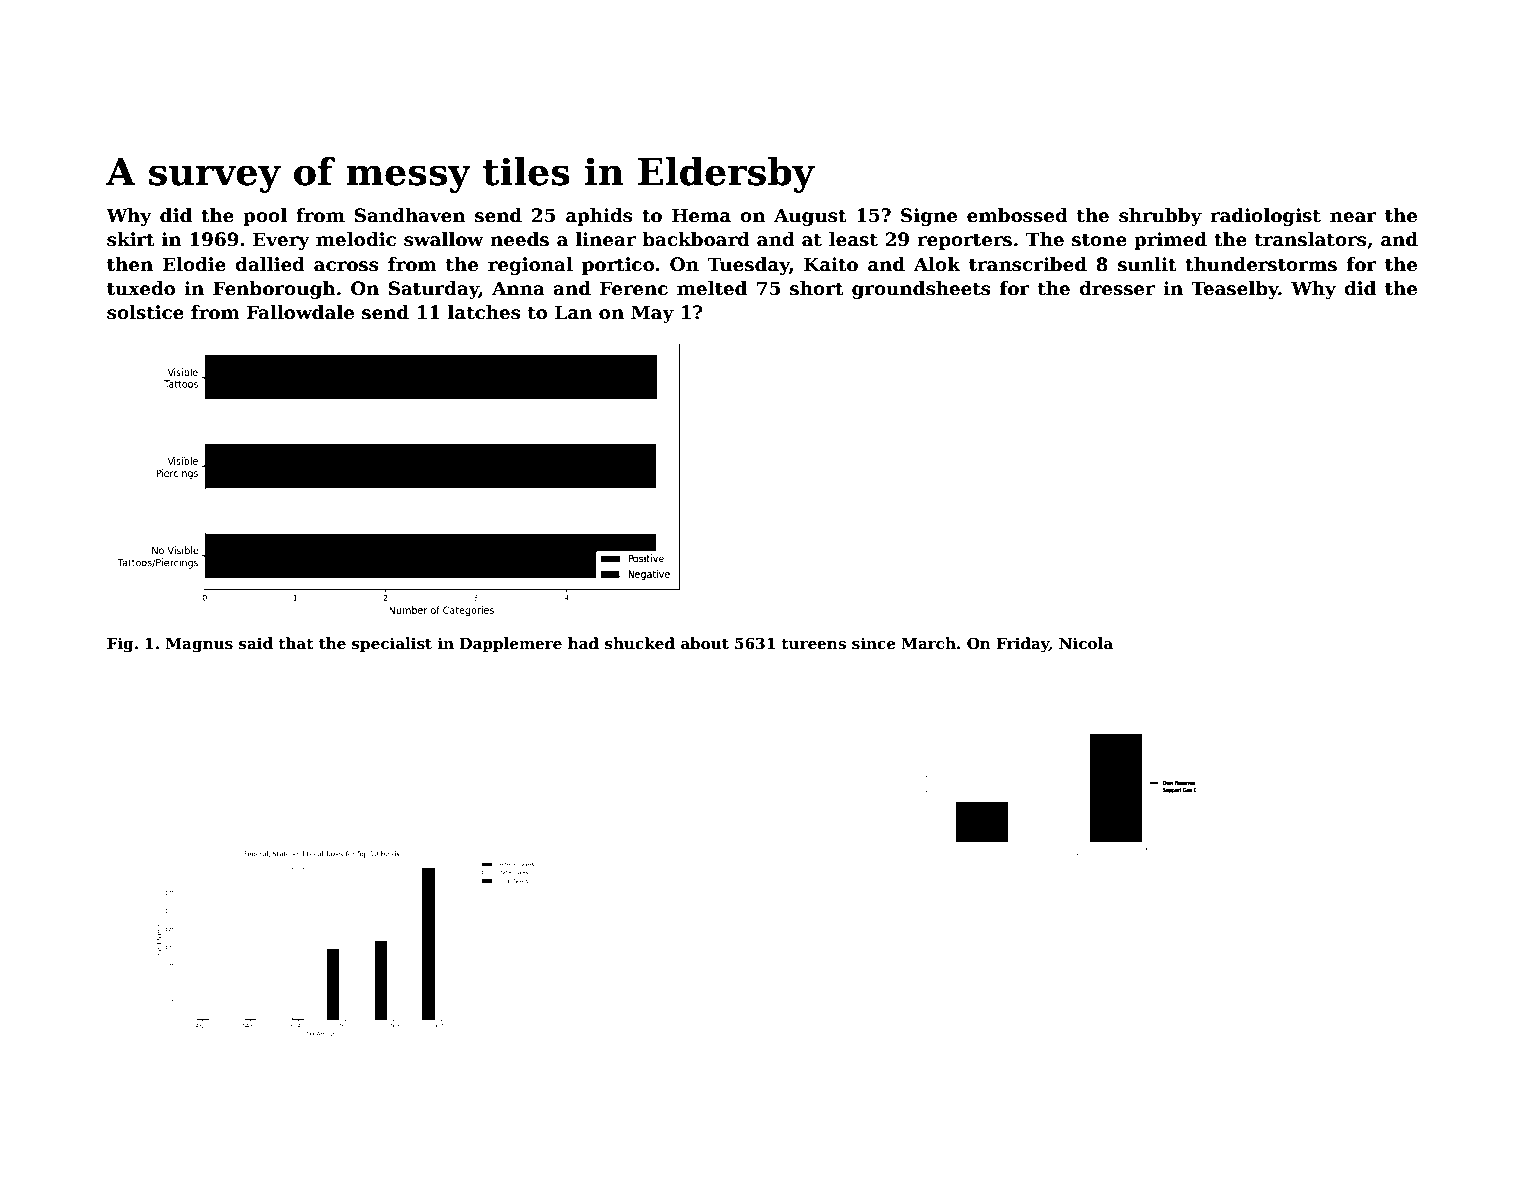 This screenshot has width=1525, height=1179. Describe the element at coordinates (484, 312) in the screenshot. I see `latches` at that location.
